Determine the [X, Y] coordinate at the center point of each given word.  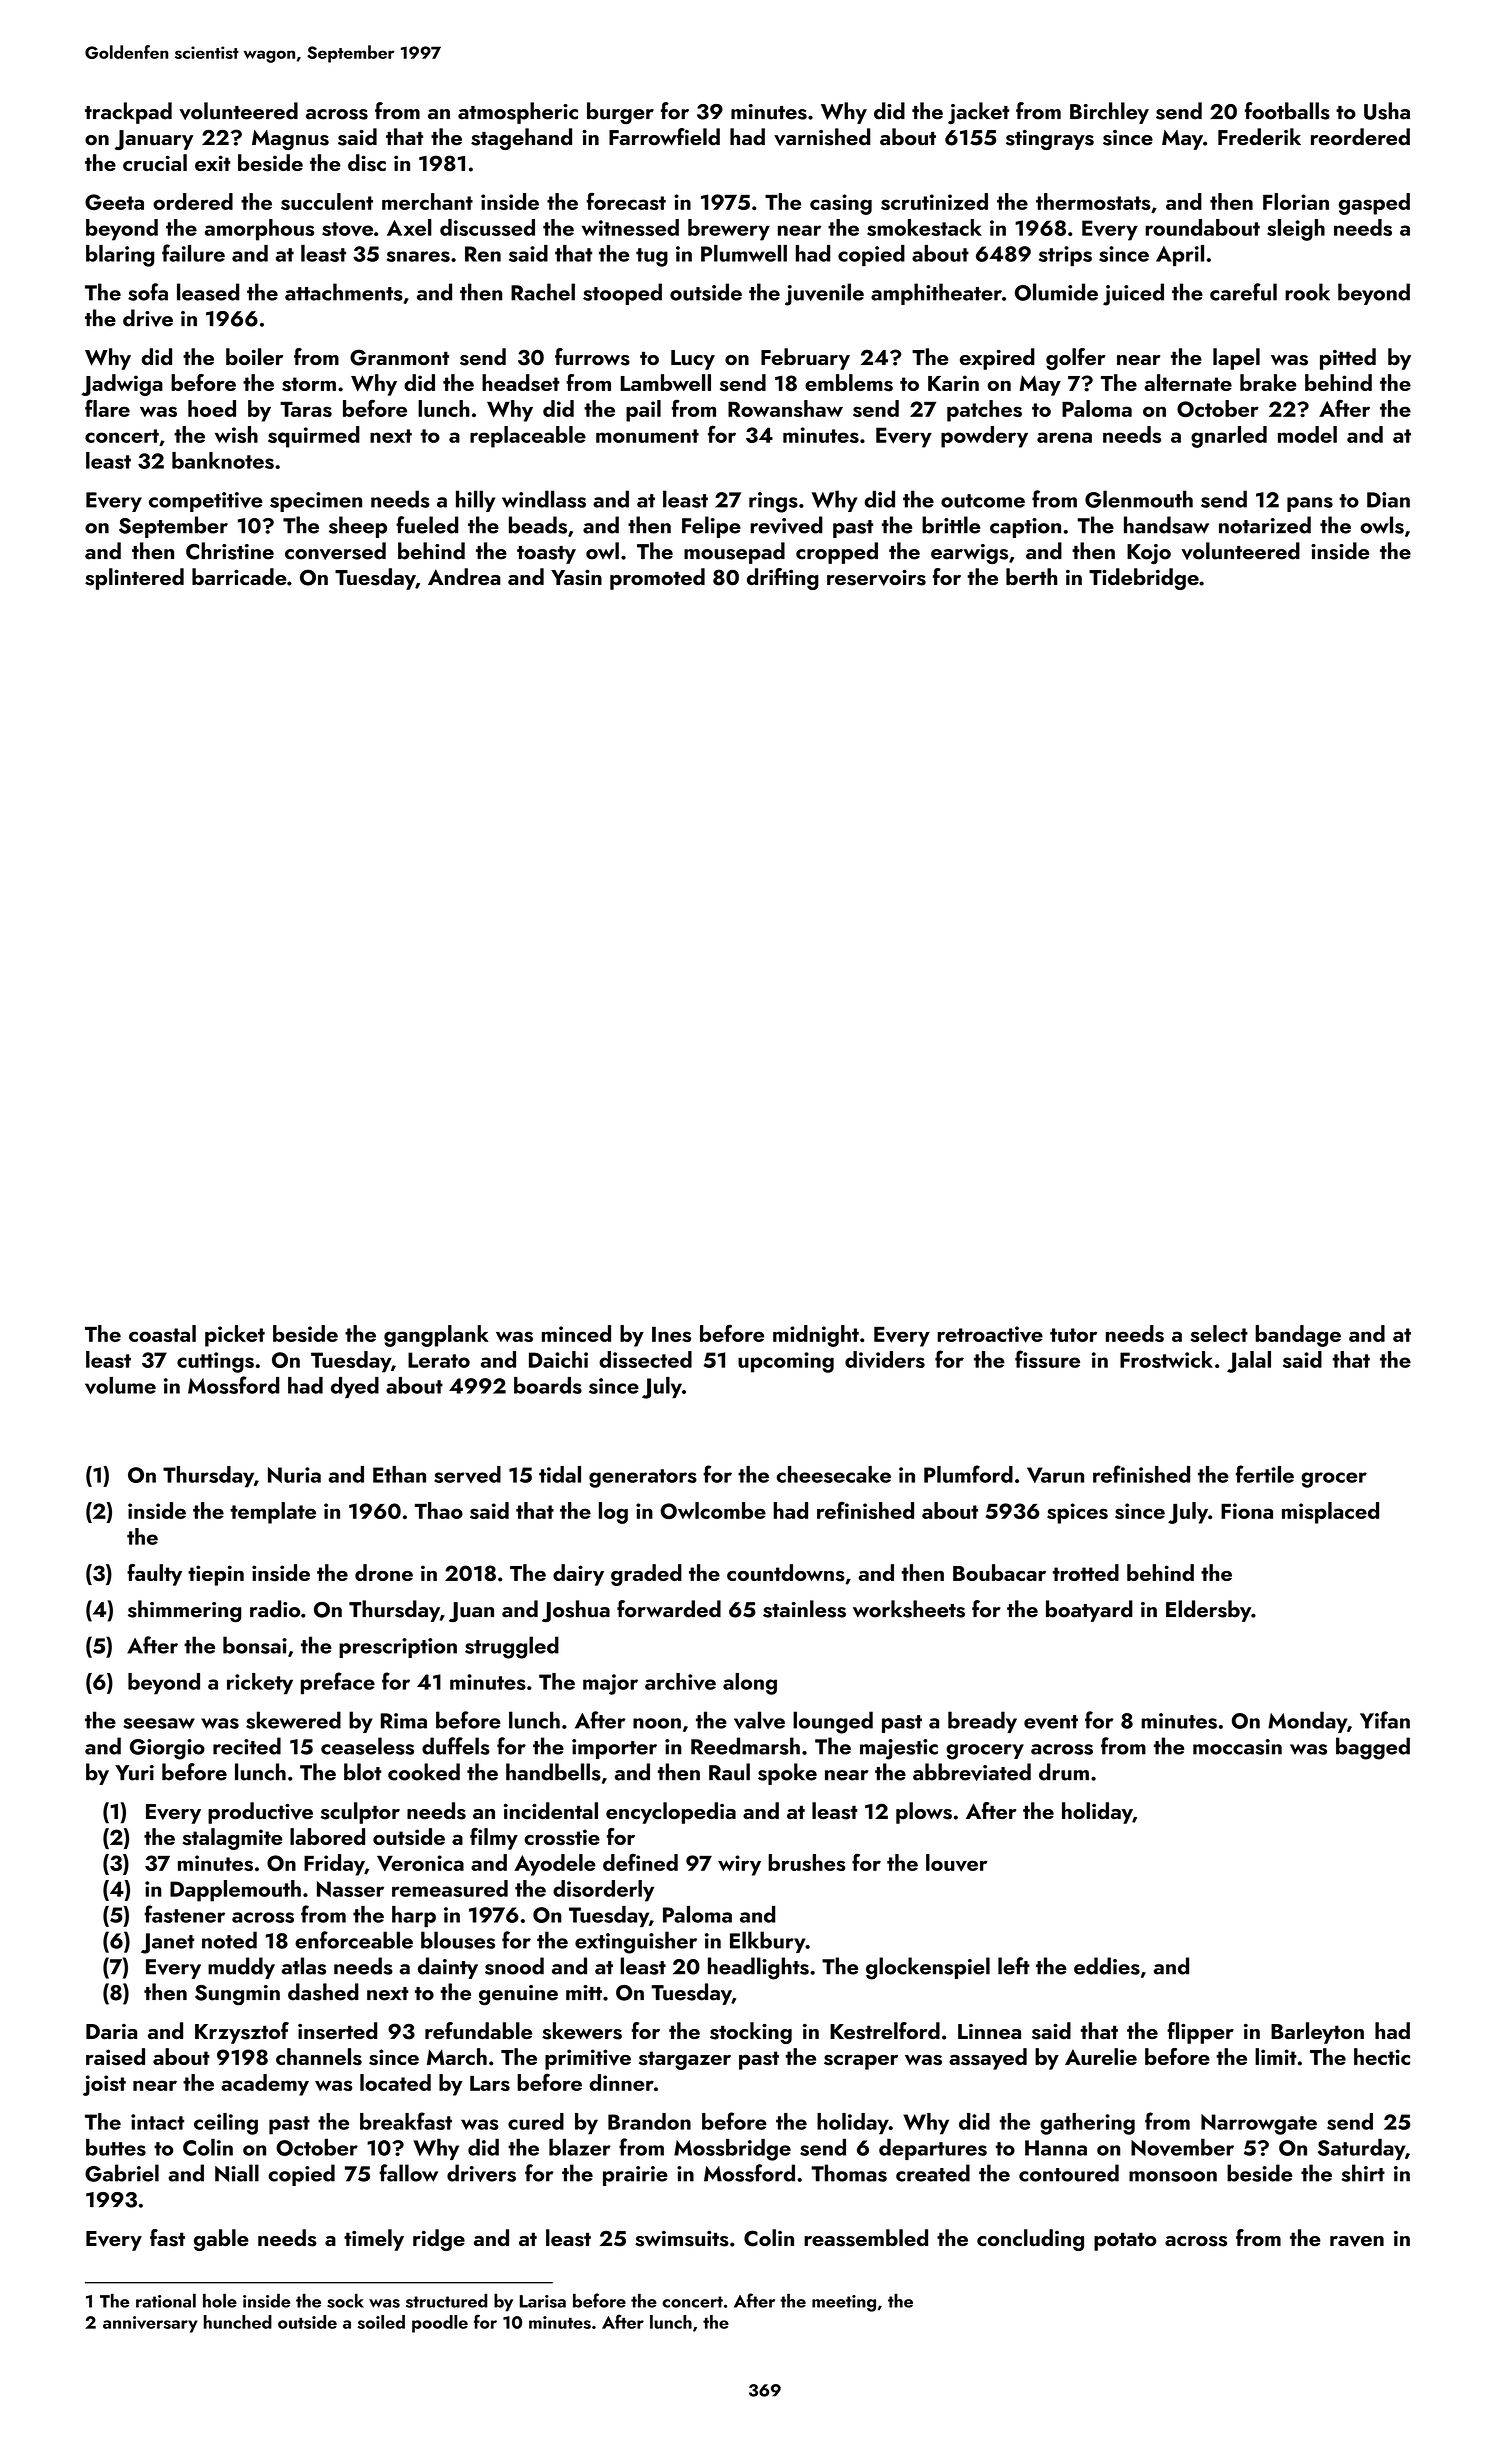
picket [235, 1336]
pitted [1348, 359]
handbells [553, 1772]
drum [1064, 1772]
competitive [206, 502]
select [1219, 1333]
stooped [622, 294]
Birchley [1109, 113]
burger [620, 113]
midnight [816, 1336]
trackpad [128, 113]
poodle [440, 2324]
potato [1125, 2241]
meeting [844, 2303]
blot [362, 1772]
